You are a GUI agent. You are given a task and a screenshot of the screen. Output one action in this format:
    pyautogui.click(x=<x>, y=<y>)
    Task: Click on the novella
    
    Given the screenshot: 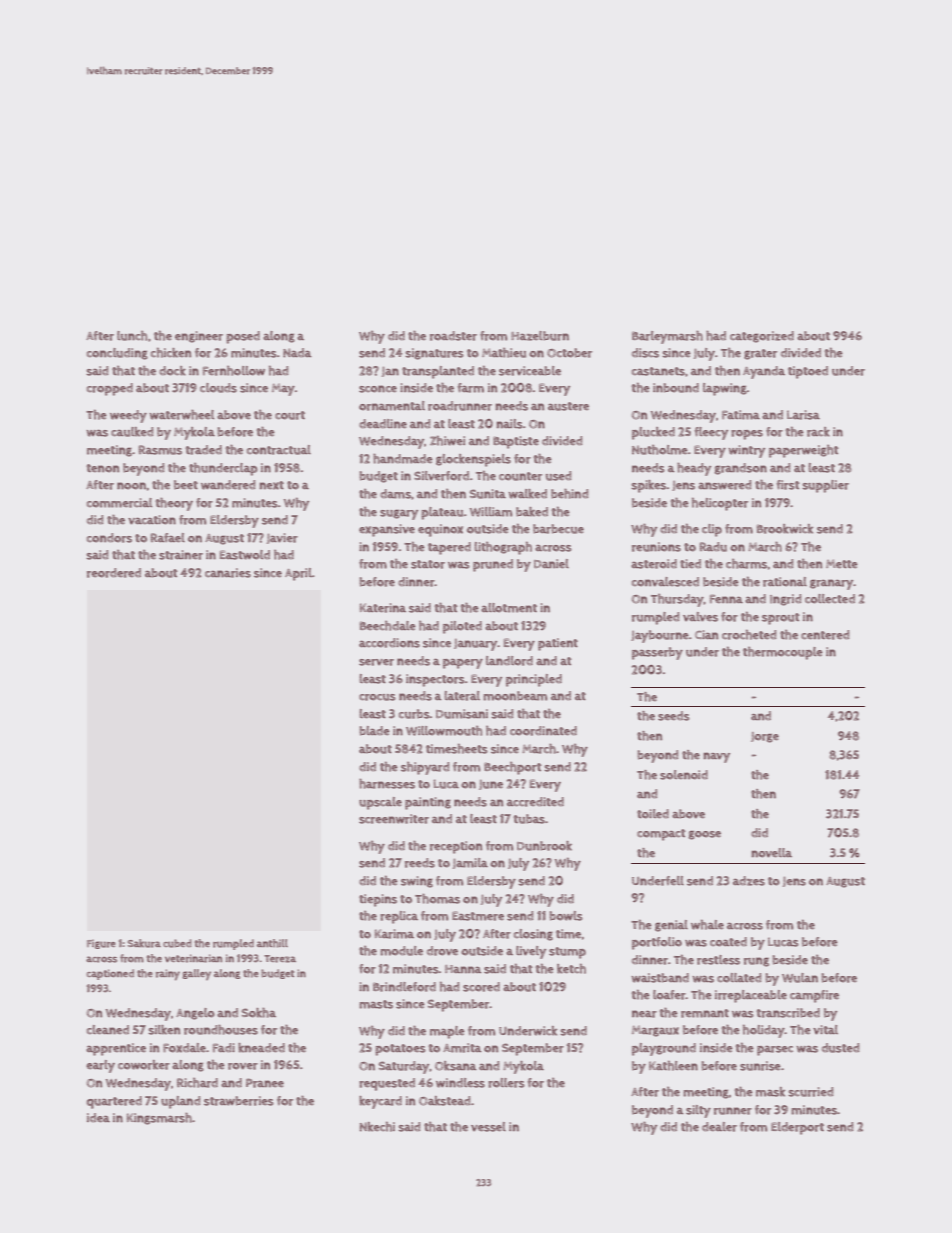 What is the action you would take?
    pyautogui.click(x=771, y=853)
